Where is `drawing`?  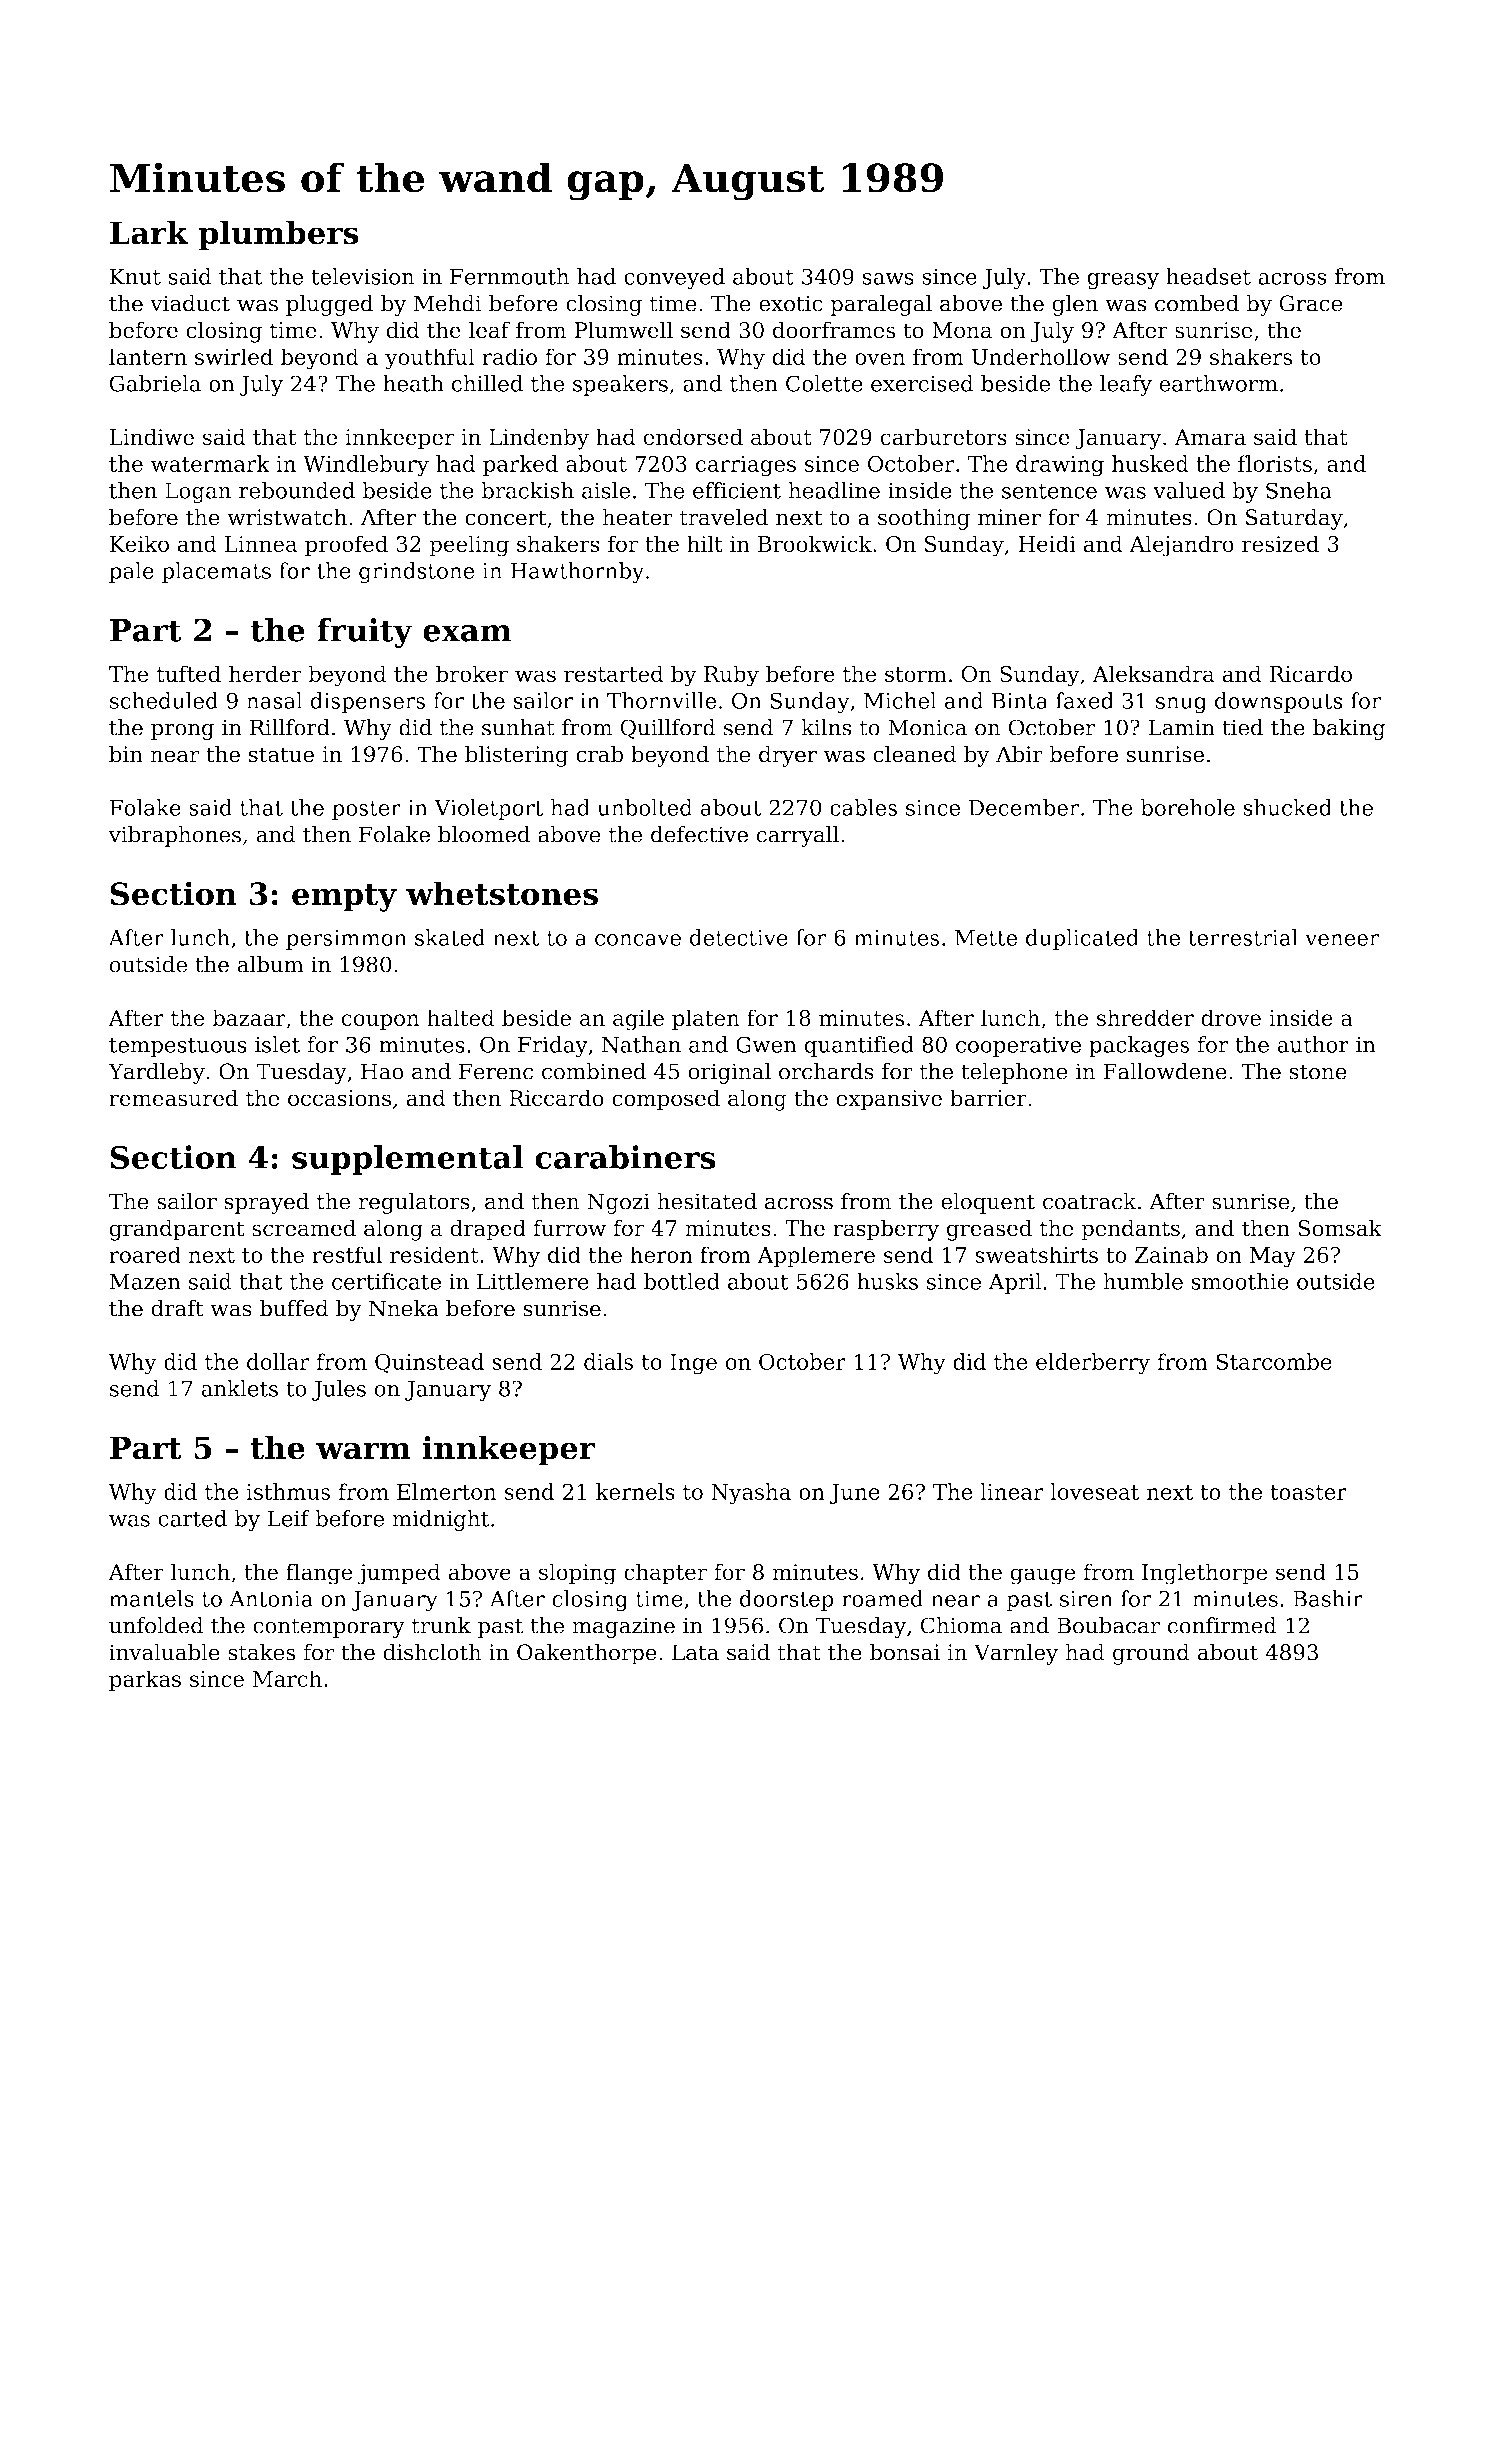
drawing is located at coordinates (1060, 466).
